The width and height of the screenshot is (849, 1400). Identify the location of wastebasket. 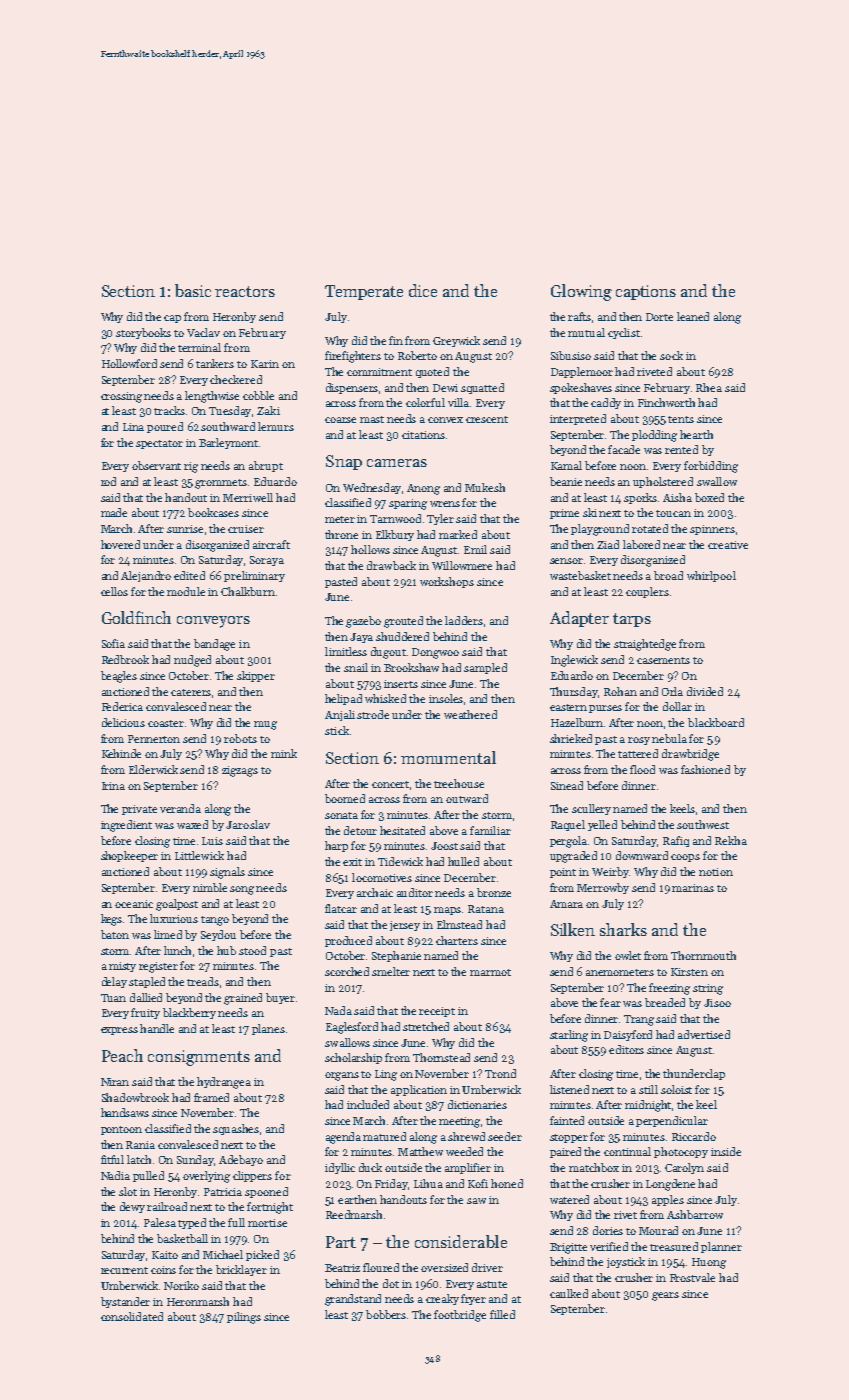
(580, 575).
